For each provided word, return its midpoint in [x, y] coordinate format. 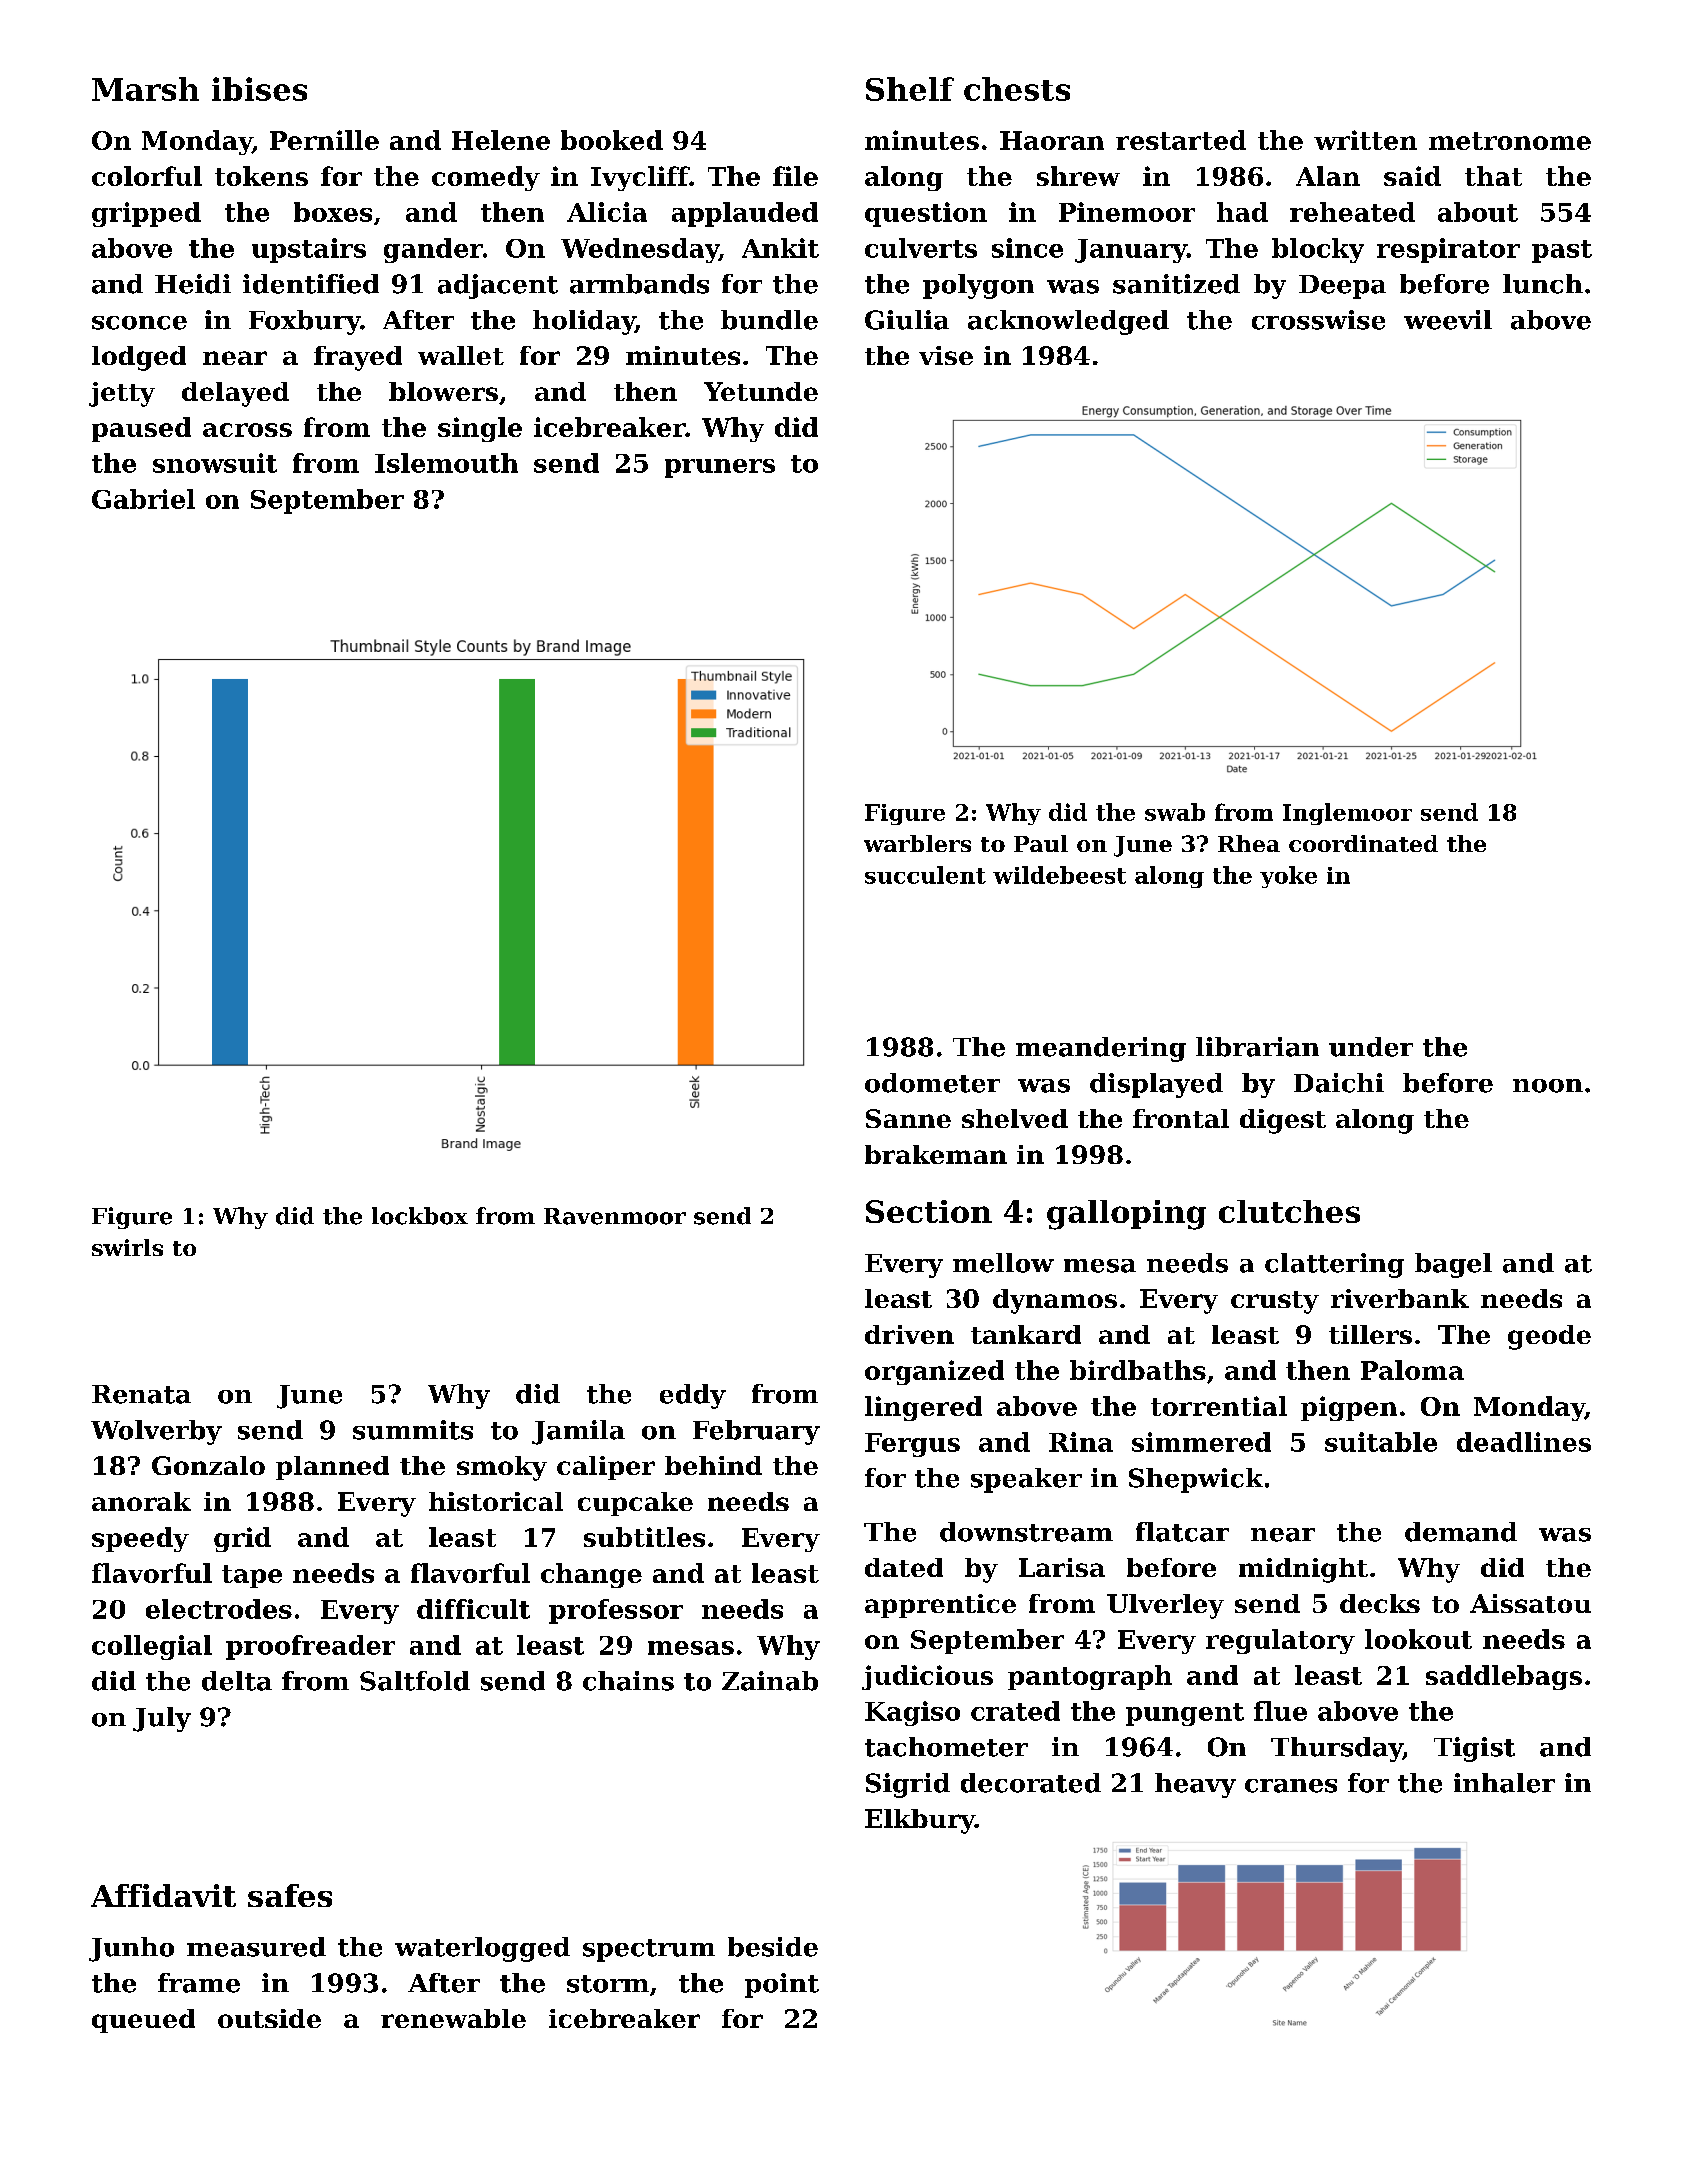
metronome [1510, 141]
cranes [1291, 1786]
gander [433, 250]
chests [1017, 89]
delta [237, 1681]
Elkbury [920, 1821]
